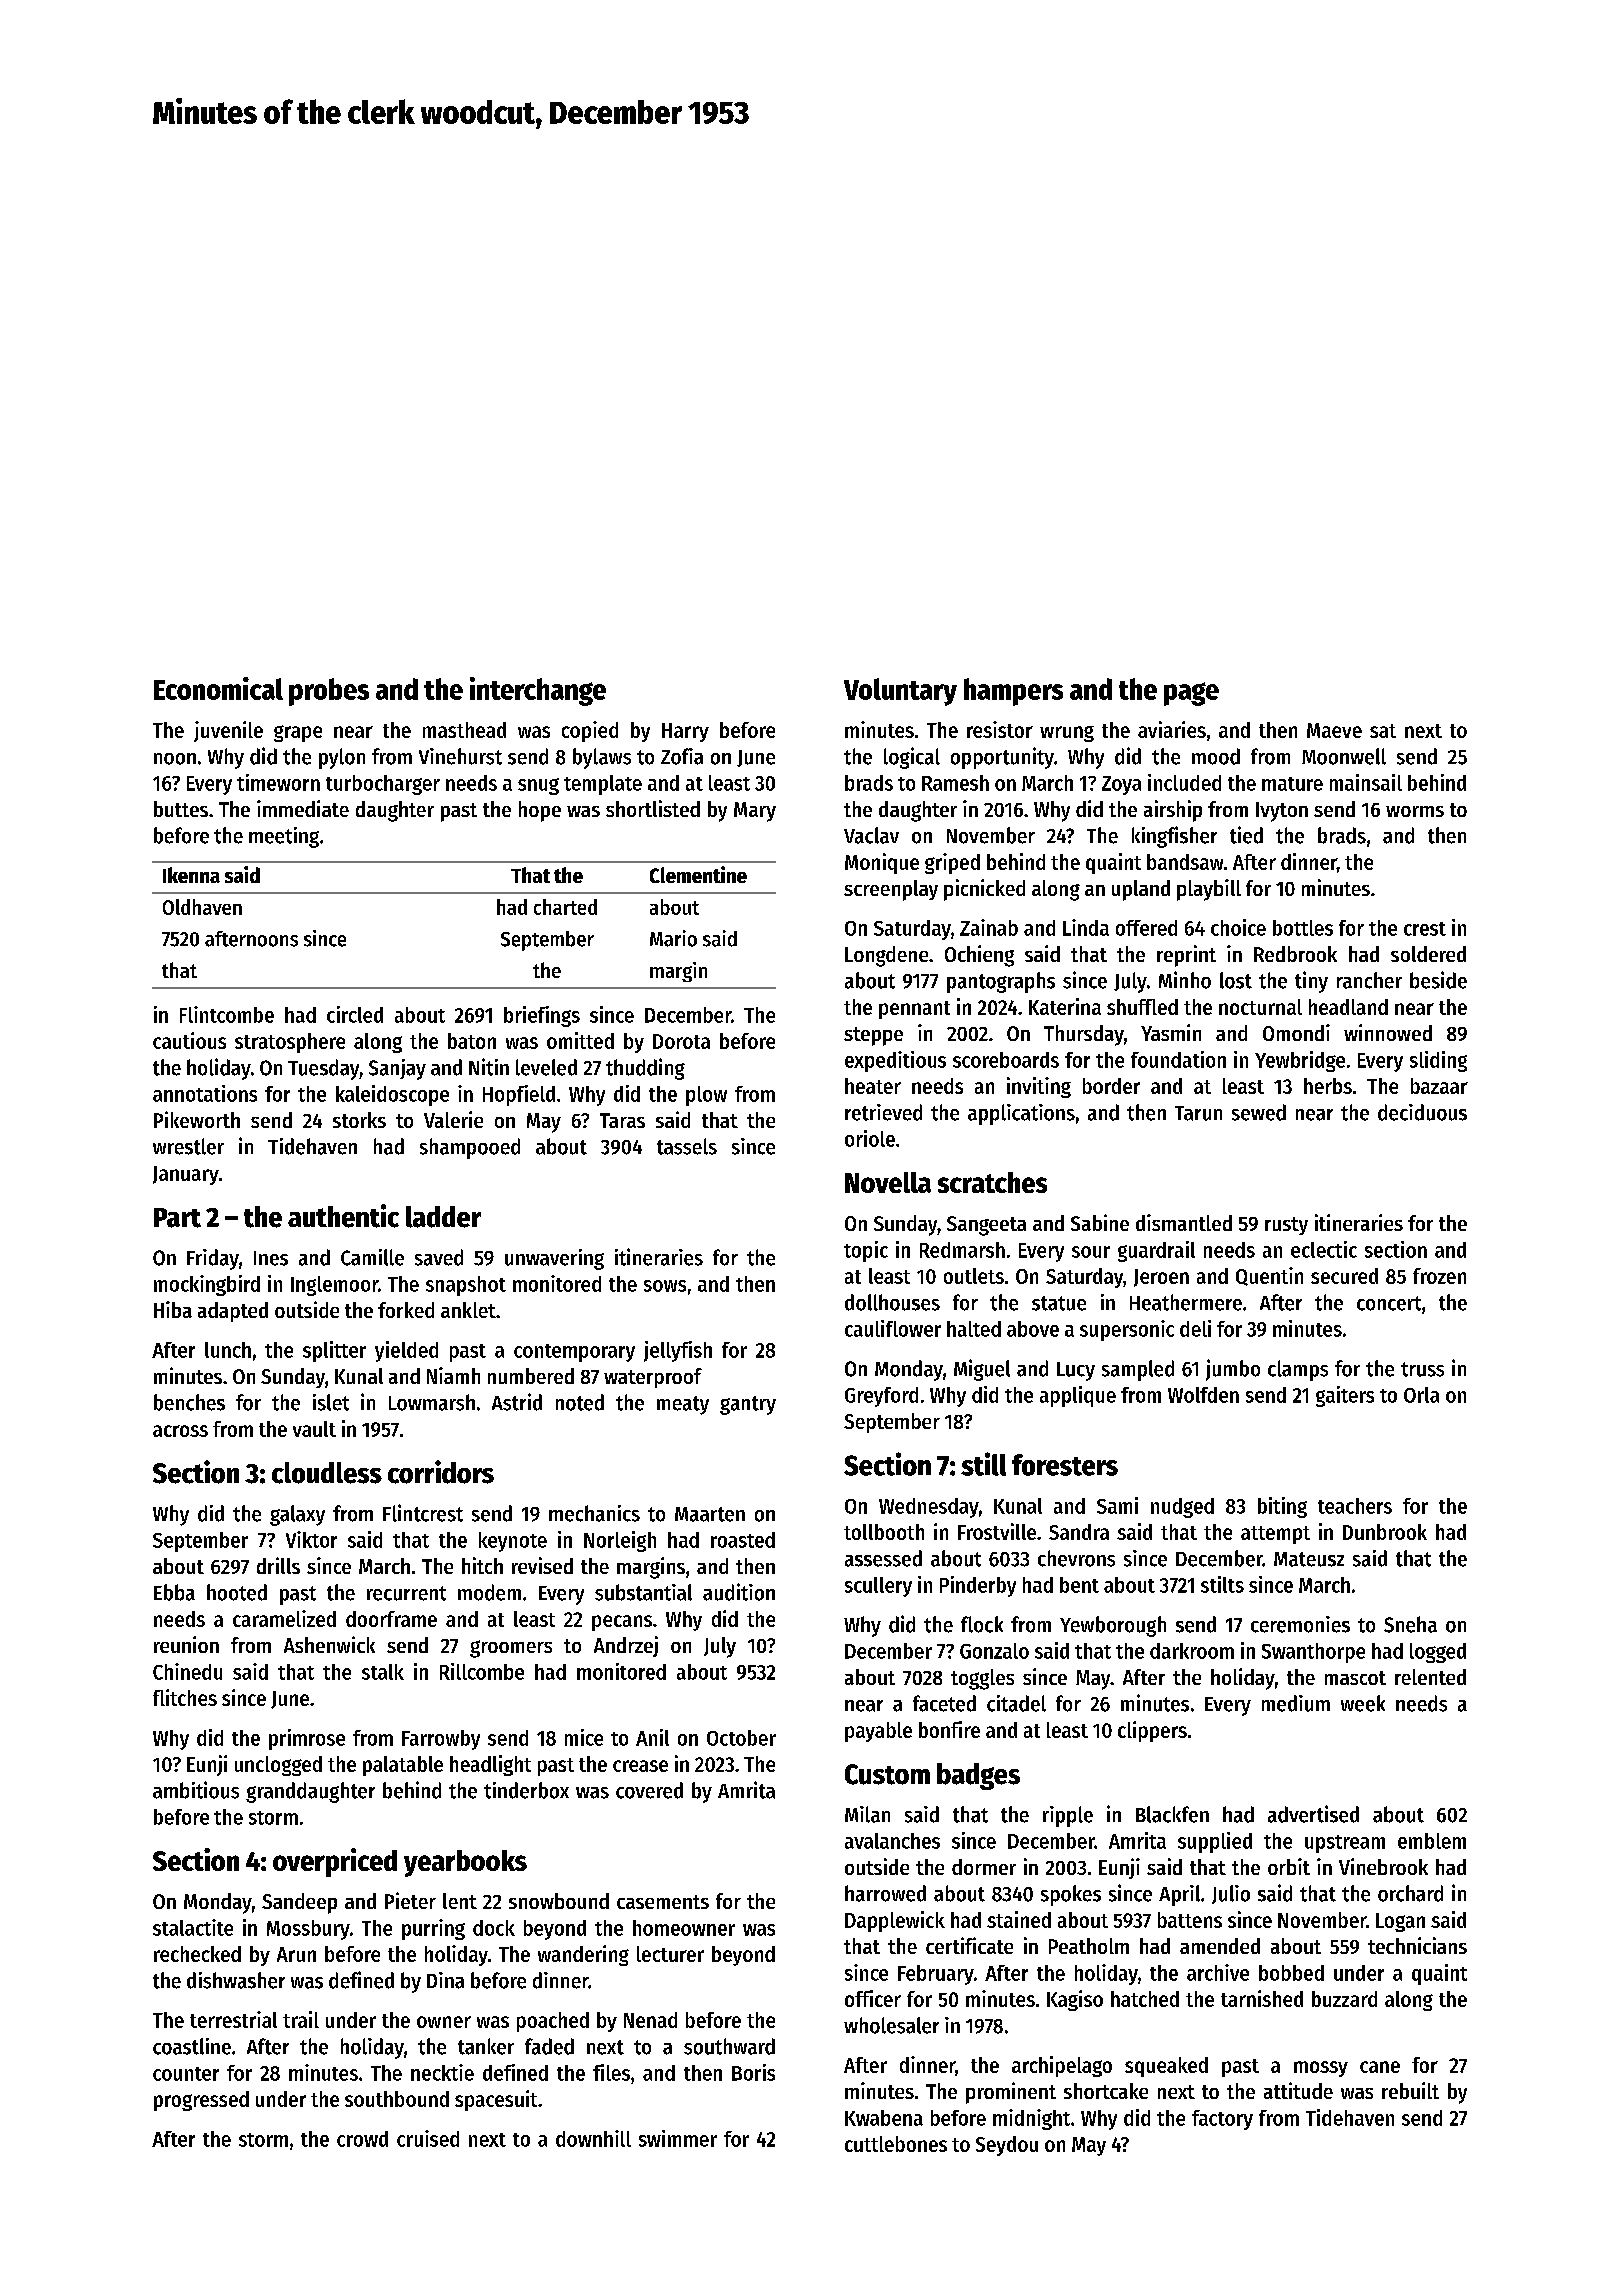  What do you see at coordinates (873, 1998) in the image?
I see `officer` at bounding box center [873, 1998].
